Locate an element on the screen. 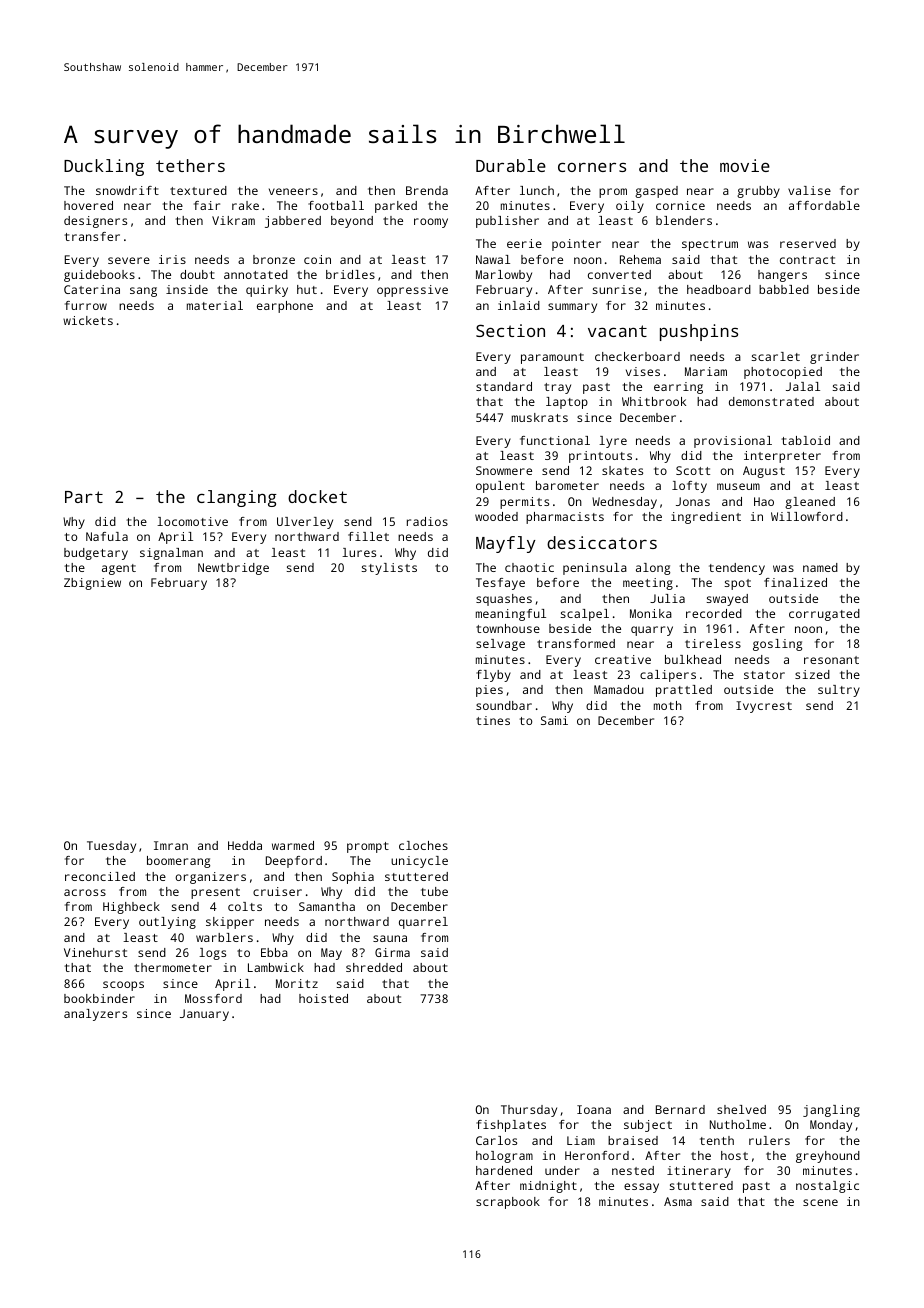 This screenshot has height=1308, width=924. Duckling is located at coordinates (104, 167).
